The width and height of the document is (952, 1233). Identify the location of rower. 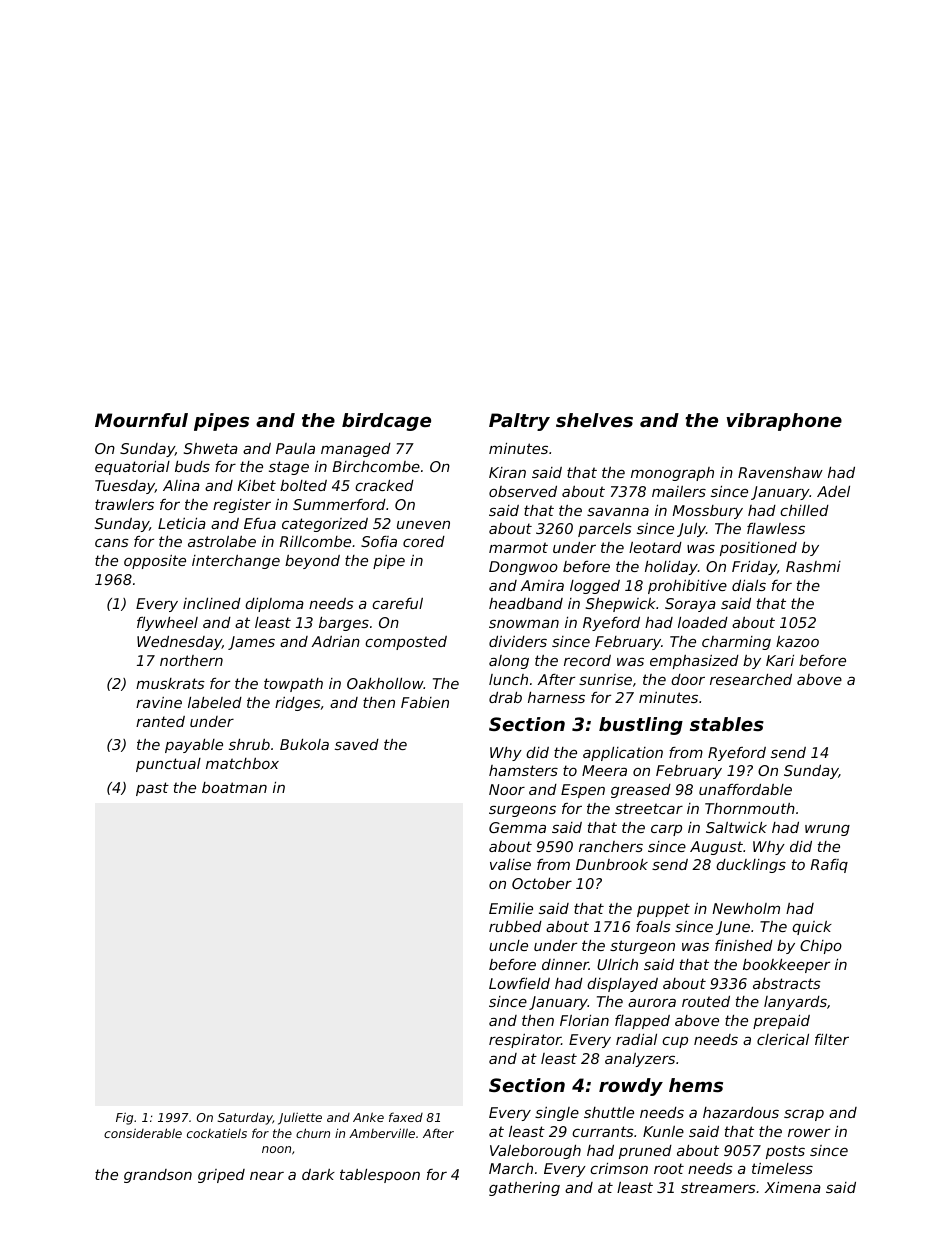
(809, 1132).
